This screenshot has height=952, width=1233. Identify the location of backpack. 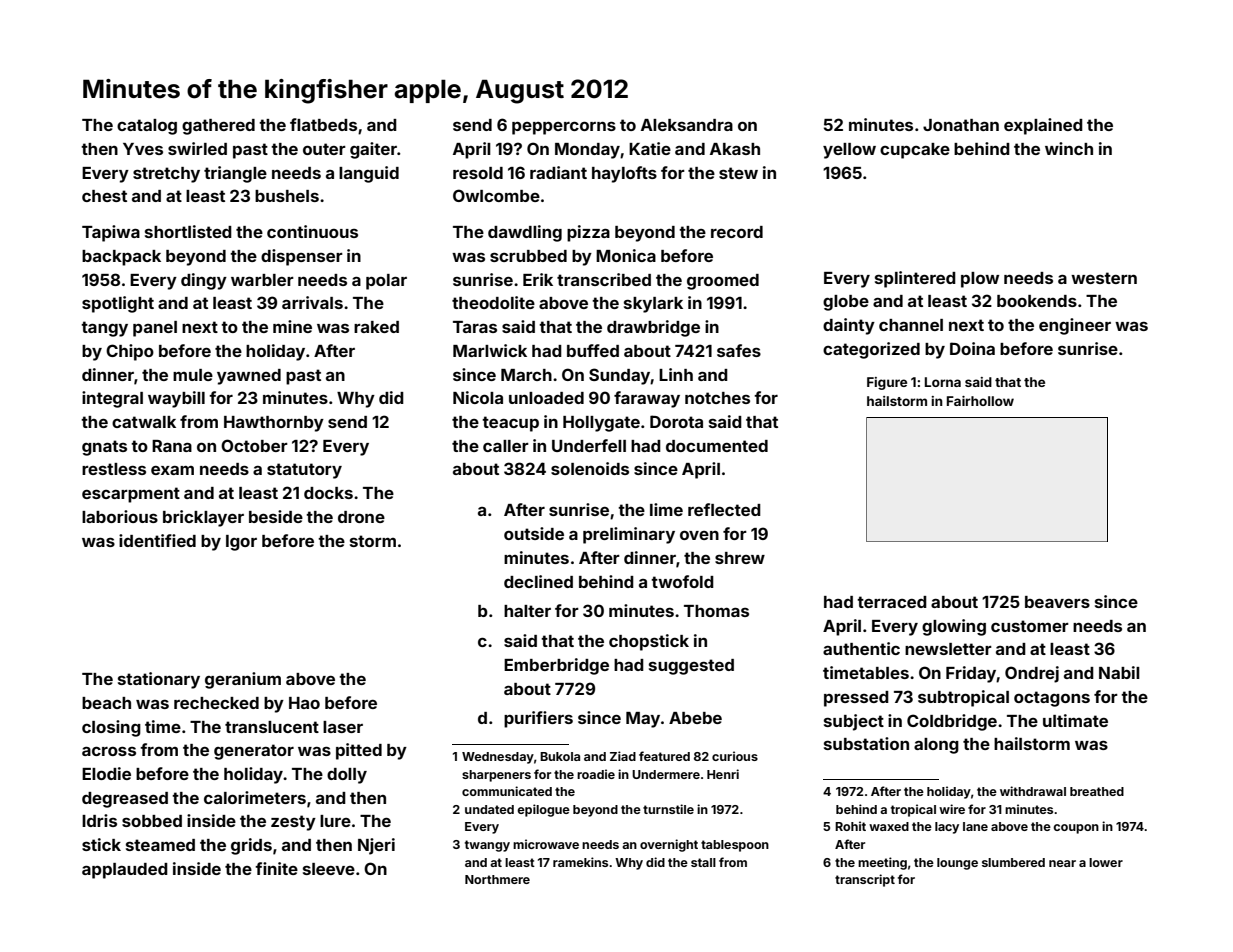
(121, 258).
